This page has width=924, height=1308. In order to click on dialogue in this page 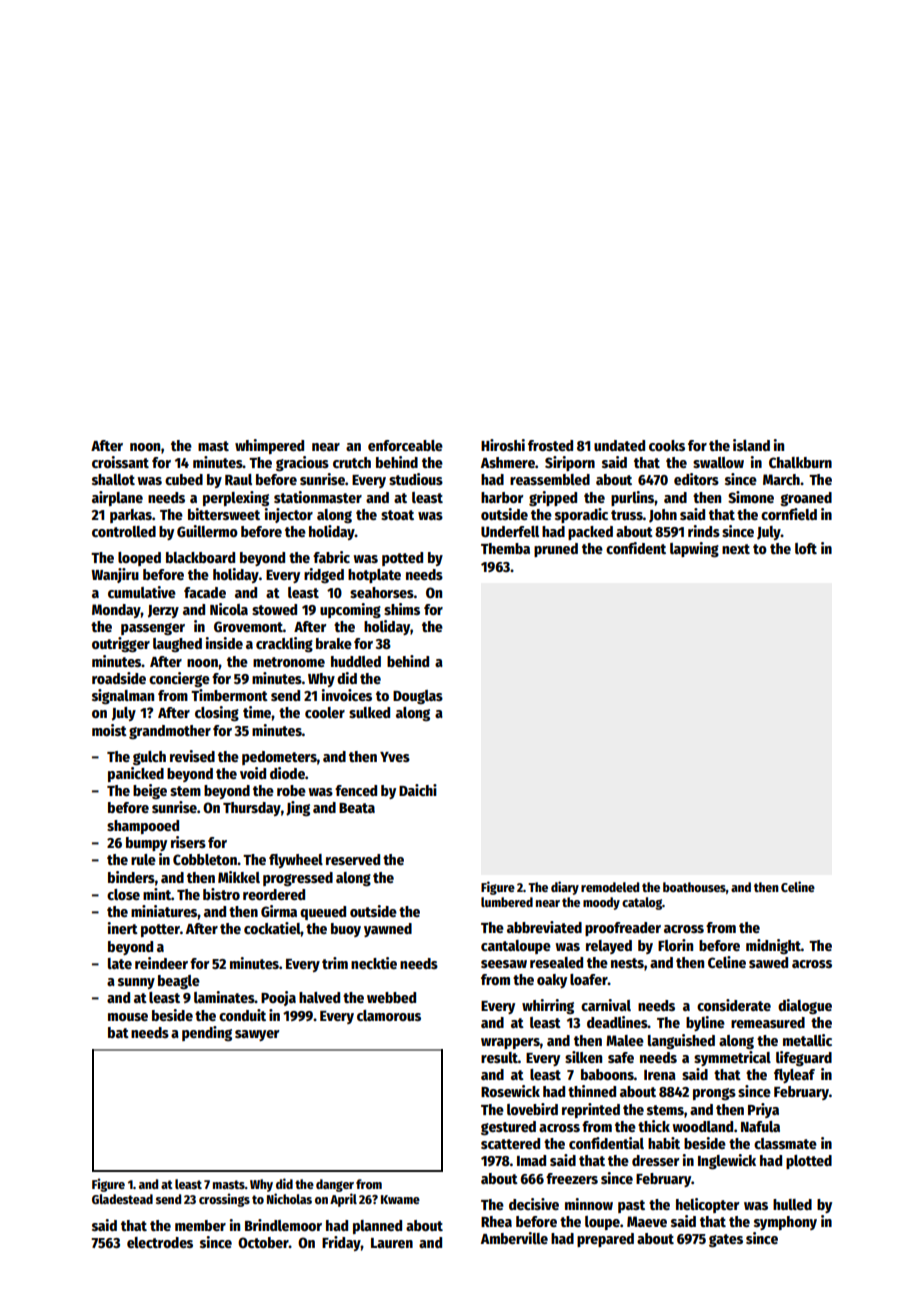, I will do `click(805, 1006)`.
